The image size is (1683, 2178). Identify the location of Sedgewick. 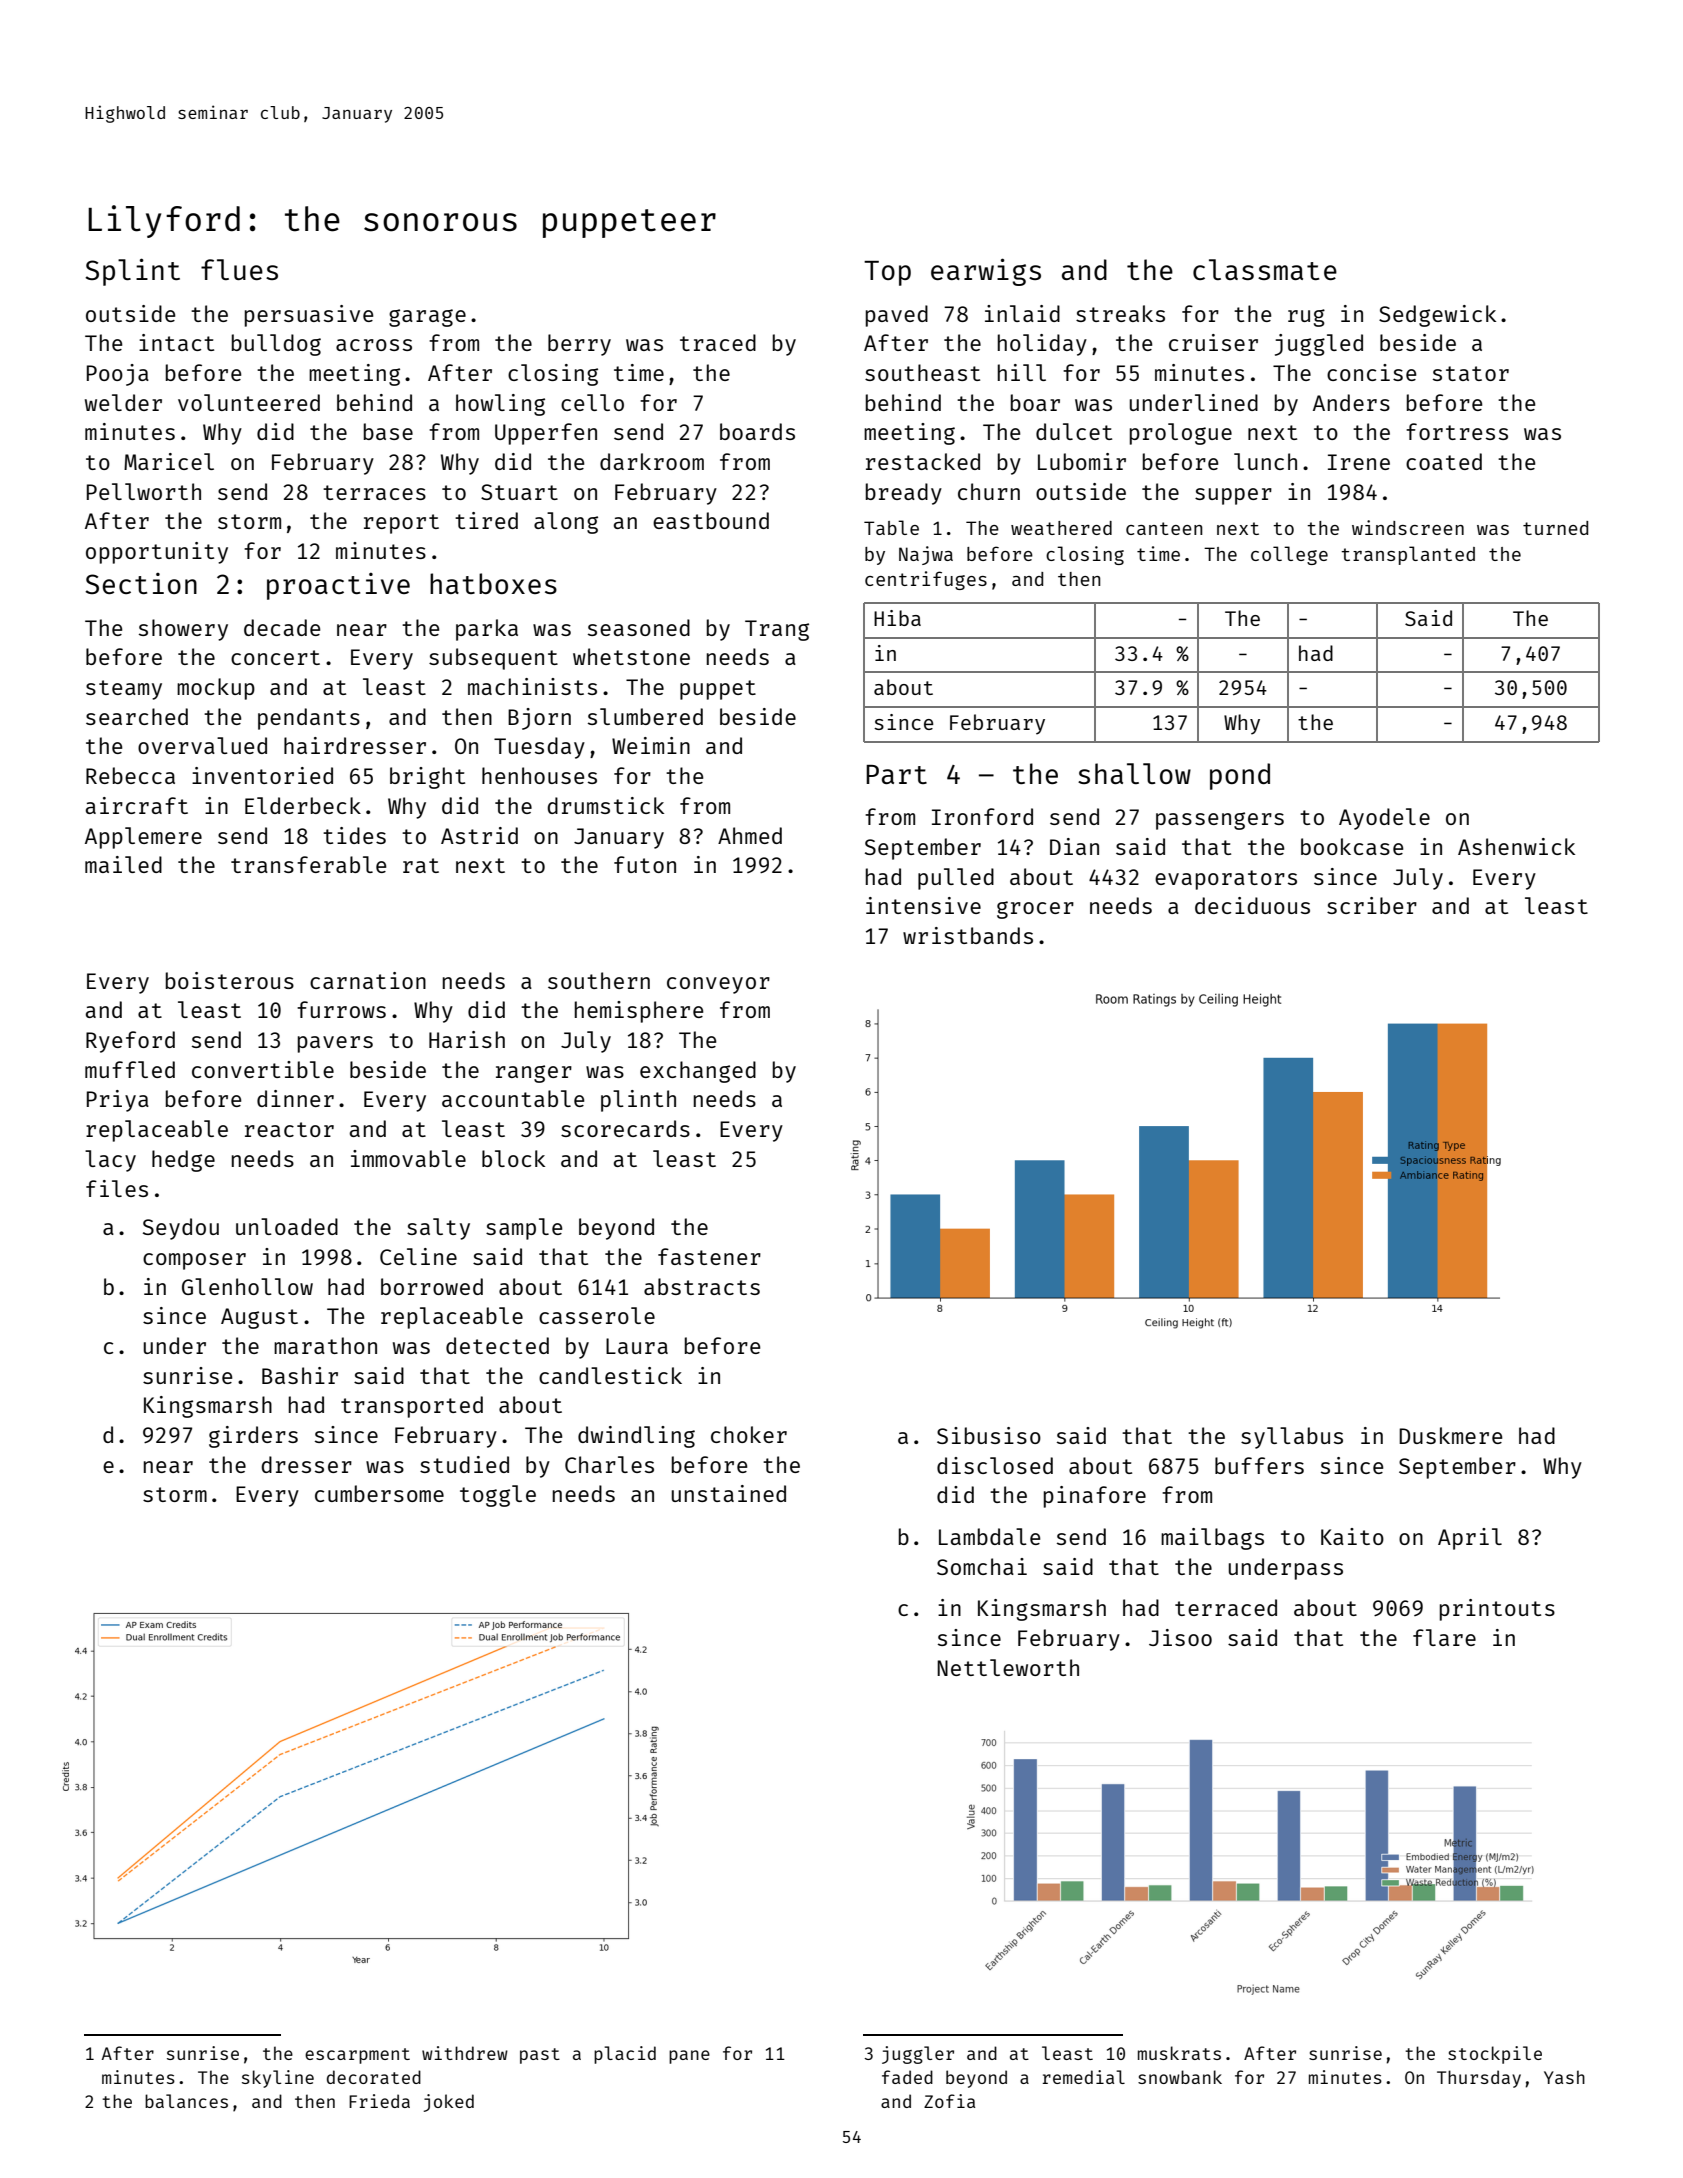
(1437, 316).
